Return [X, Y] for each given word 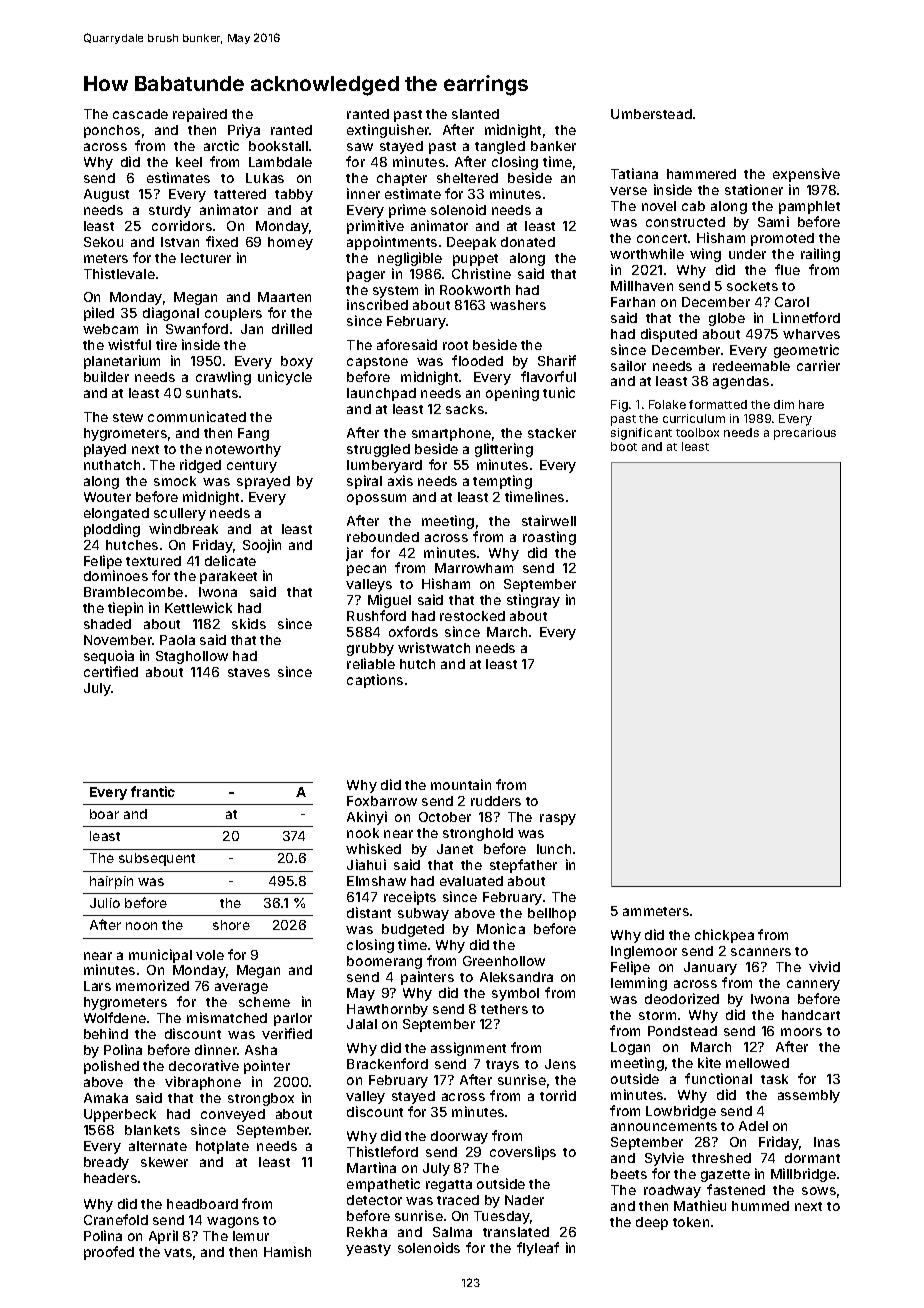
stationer [754, 189]
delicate [230, 560]
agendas [741, 382]
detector [374, 1200]
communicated [197, 416]
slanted [475, 114]
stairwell [549, 520]
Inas [827, 1142]
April [163, 1237]
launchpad [381, 394]
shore [231, 925]
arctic [221, 145]
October [445, 817]
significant [641, 434]
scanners [761, 952]
